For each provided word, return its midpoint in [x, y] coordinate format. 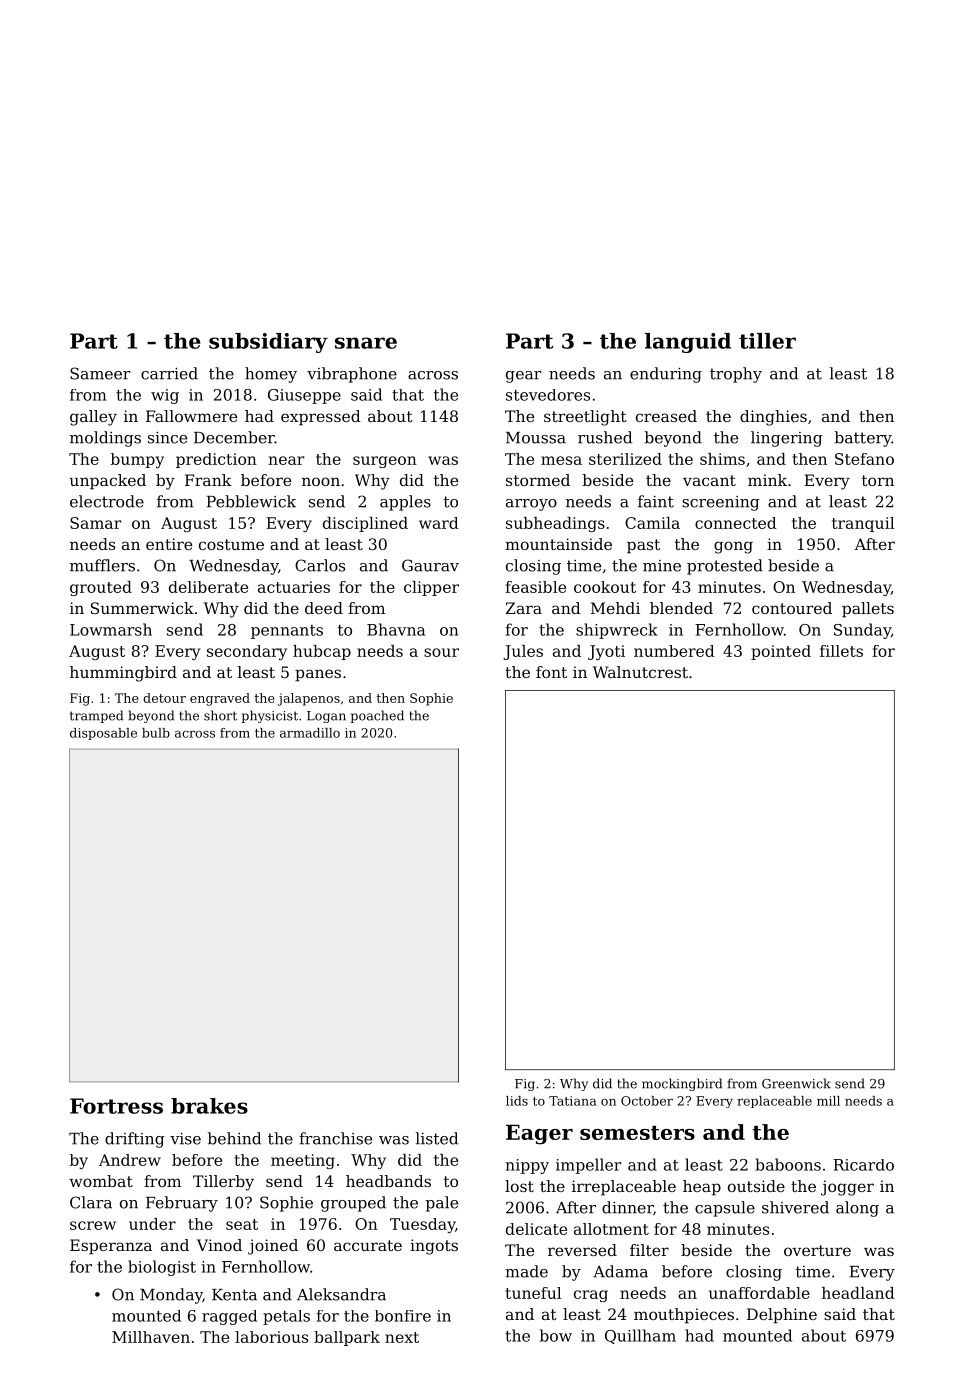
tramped [96, 716]
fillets [841, 651]
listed [437, 1138]
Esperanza [111, 1247]
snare [366, 343]
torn [878, 480]
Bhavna [396, 629]
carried [169, 373]
